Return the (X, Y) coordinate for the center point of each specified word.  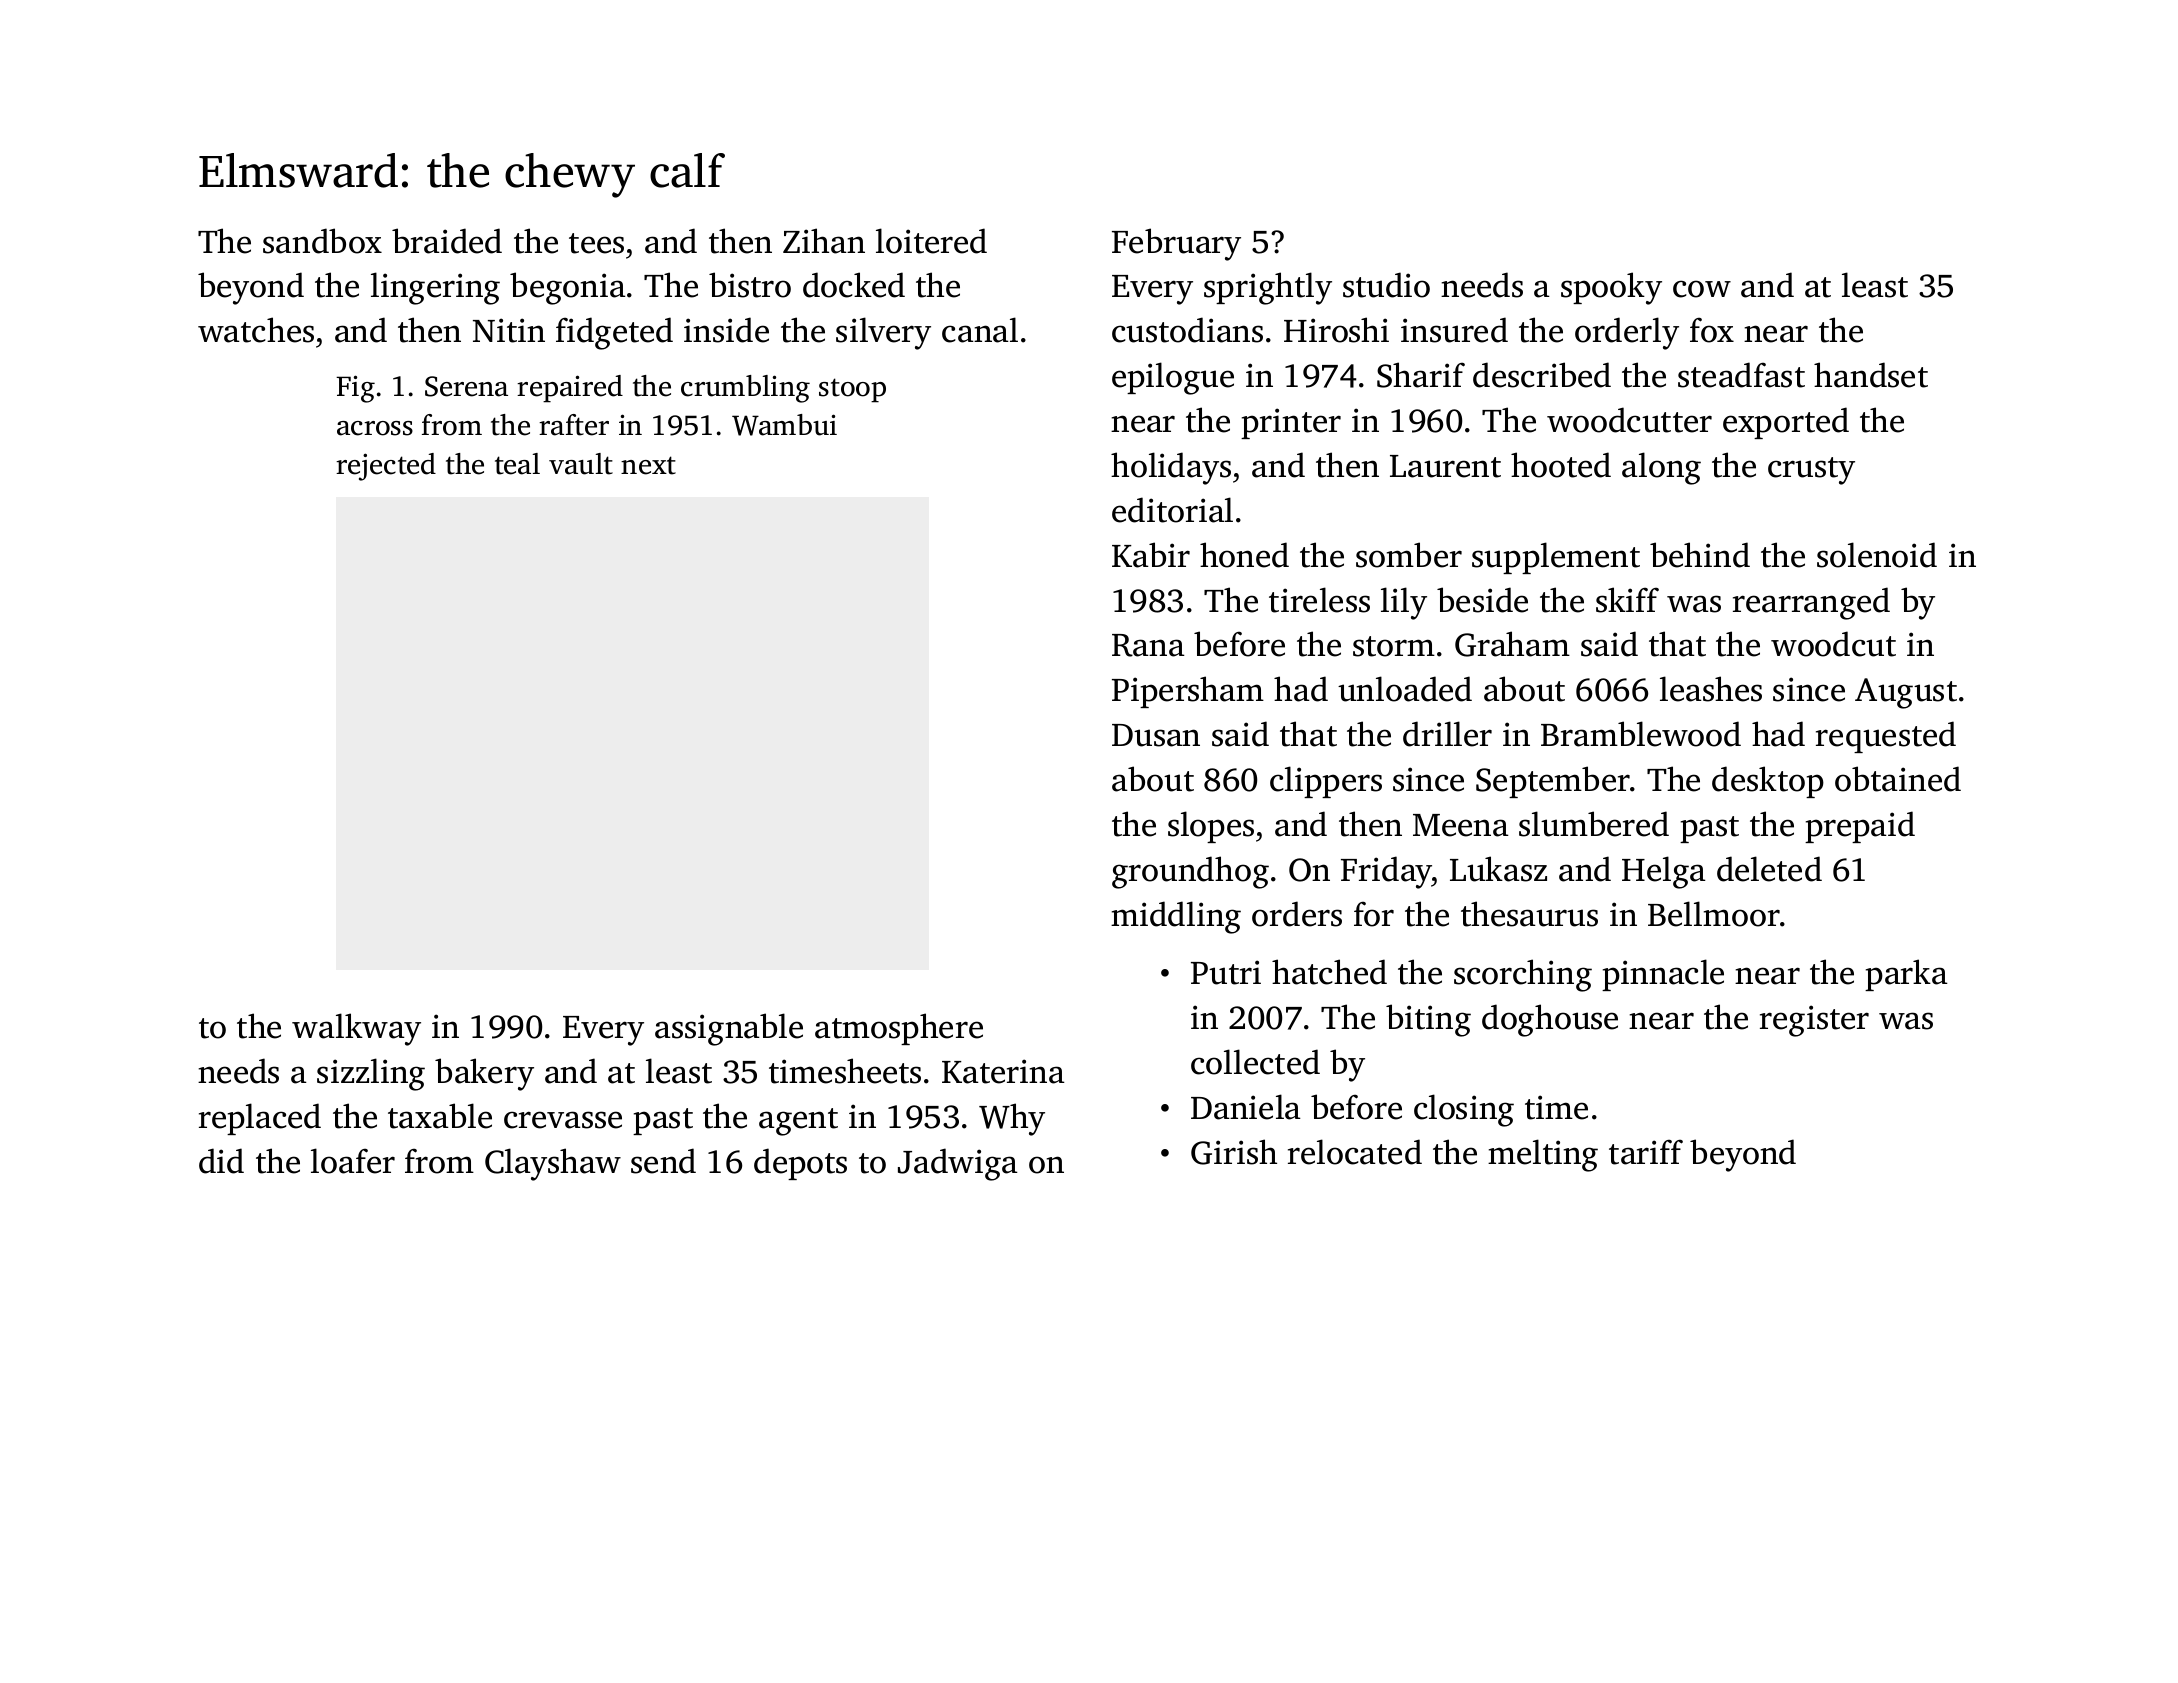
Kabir (1151, 555)
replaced (260, 1119)
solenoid (1877, 555)
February (1176, 244)
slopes (1211, 827)
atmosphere (899, 1029)
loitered (931, 241)
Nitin (509, 330)
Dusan (1156, 735)
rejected (386, 467)
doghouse (1550, 1020)
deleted (1769, 869)
